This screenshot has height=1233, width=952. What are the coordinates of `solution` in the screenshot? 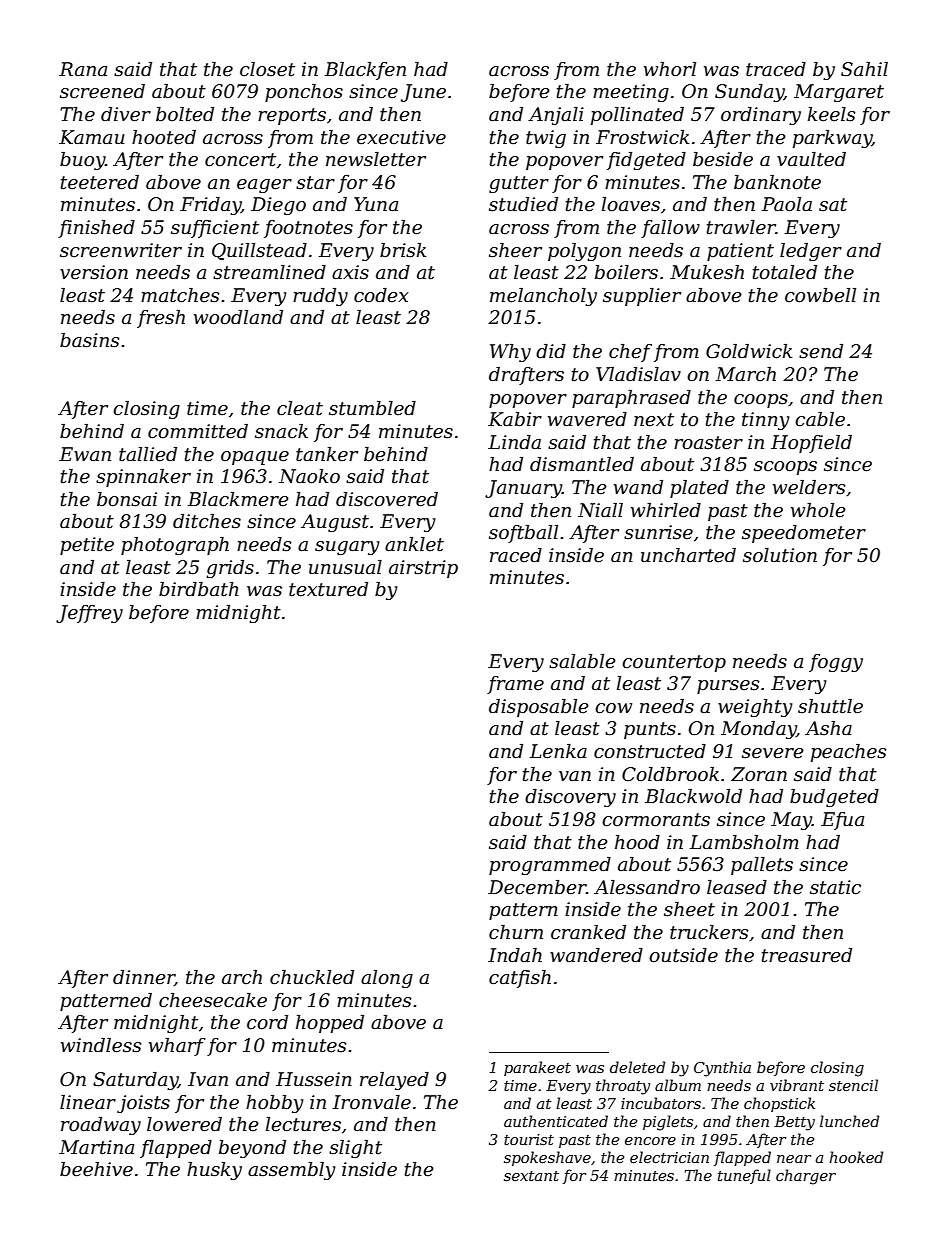 It's located at (780, 555).
